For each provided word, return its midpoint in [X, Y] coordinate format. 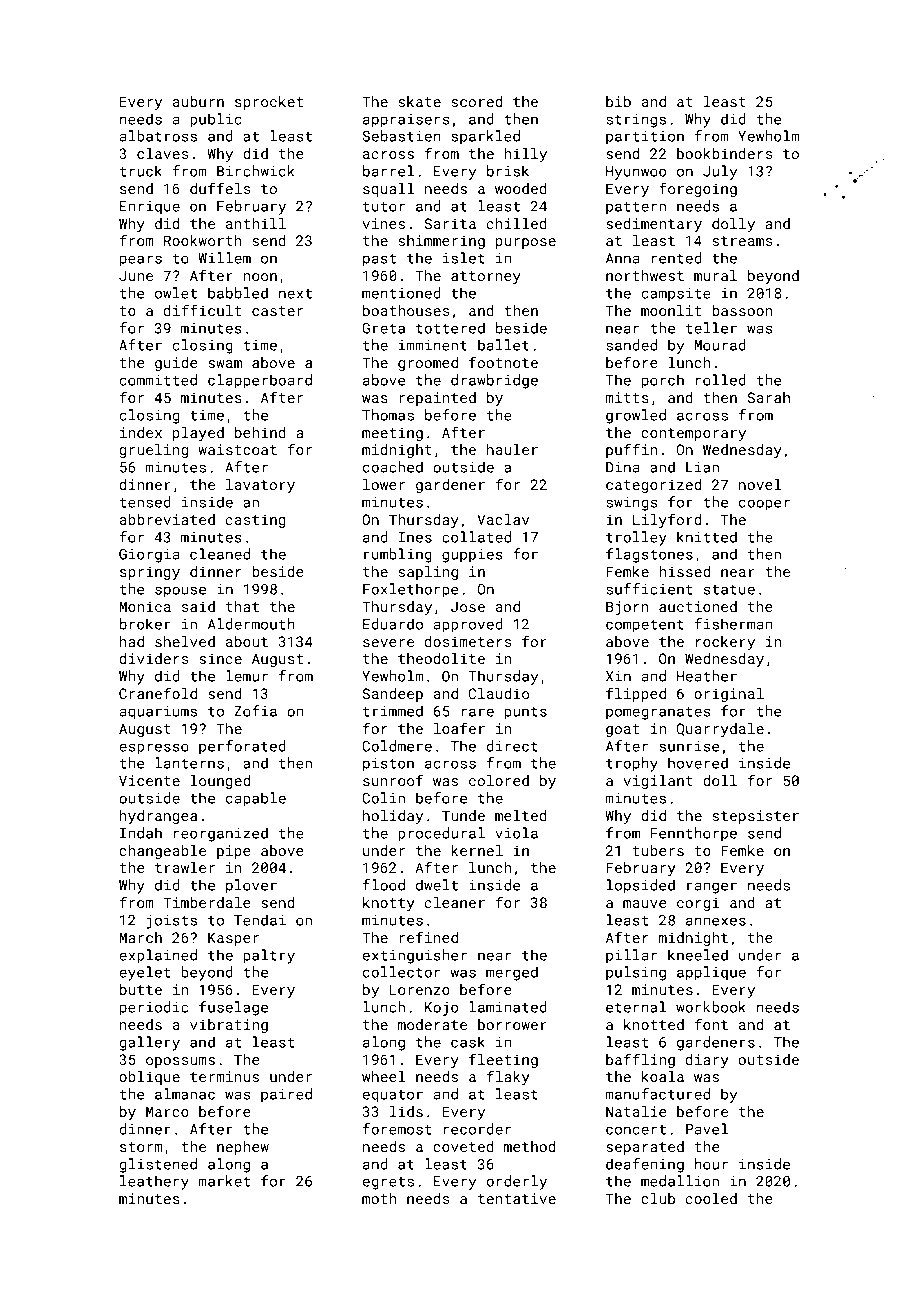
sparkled [485, 137]
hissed [684, 571]
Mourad [720, 345]
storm [141, 1147]
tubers [658, 850]
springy [150, 573]
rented [677, 258]
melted [521, 815]
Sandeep [392, 695]
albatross [158, 136]
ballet [503, 345]
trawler [185, 867]
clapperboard [260, 381]
